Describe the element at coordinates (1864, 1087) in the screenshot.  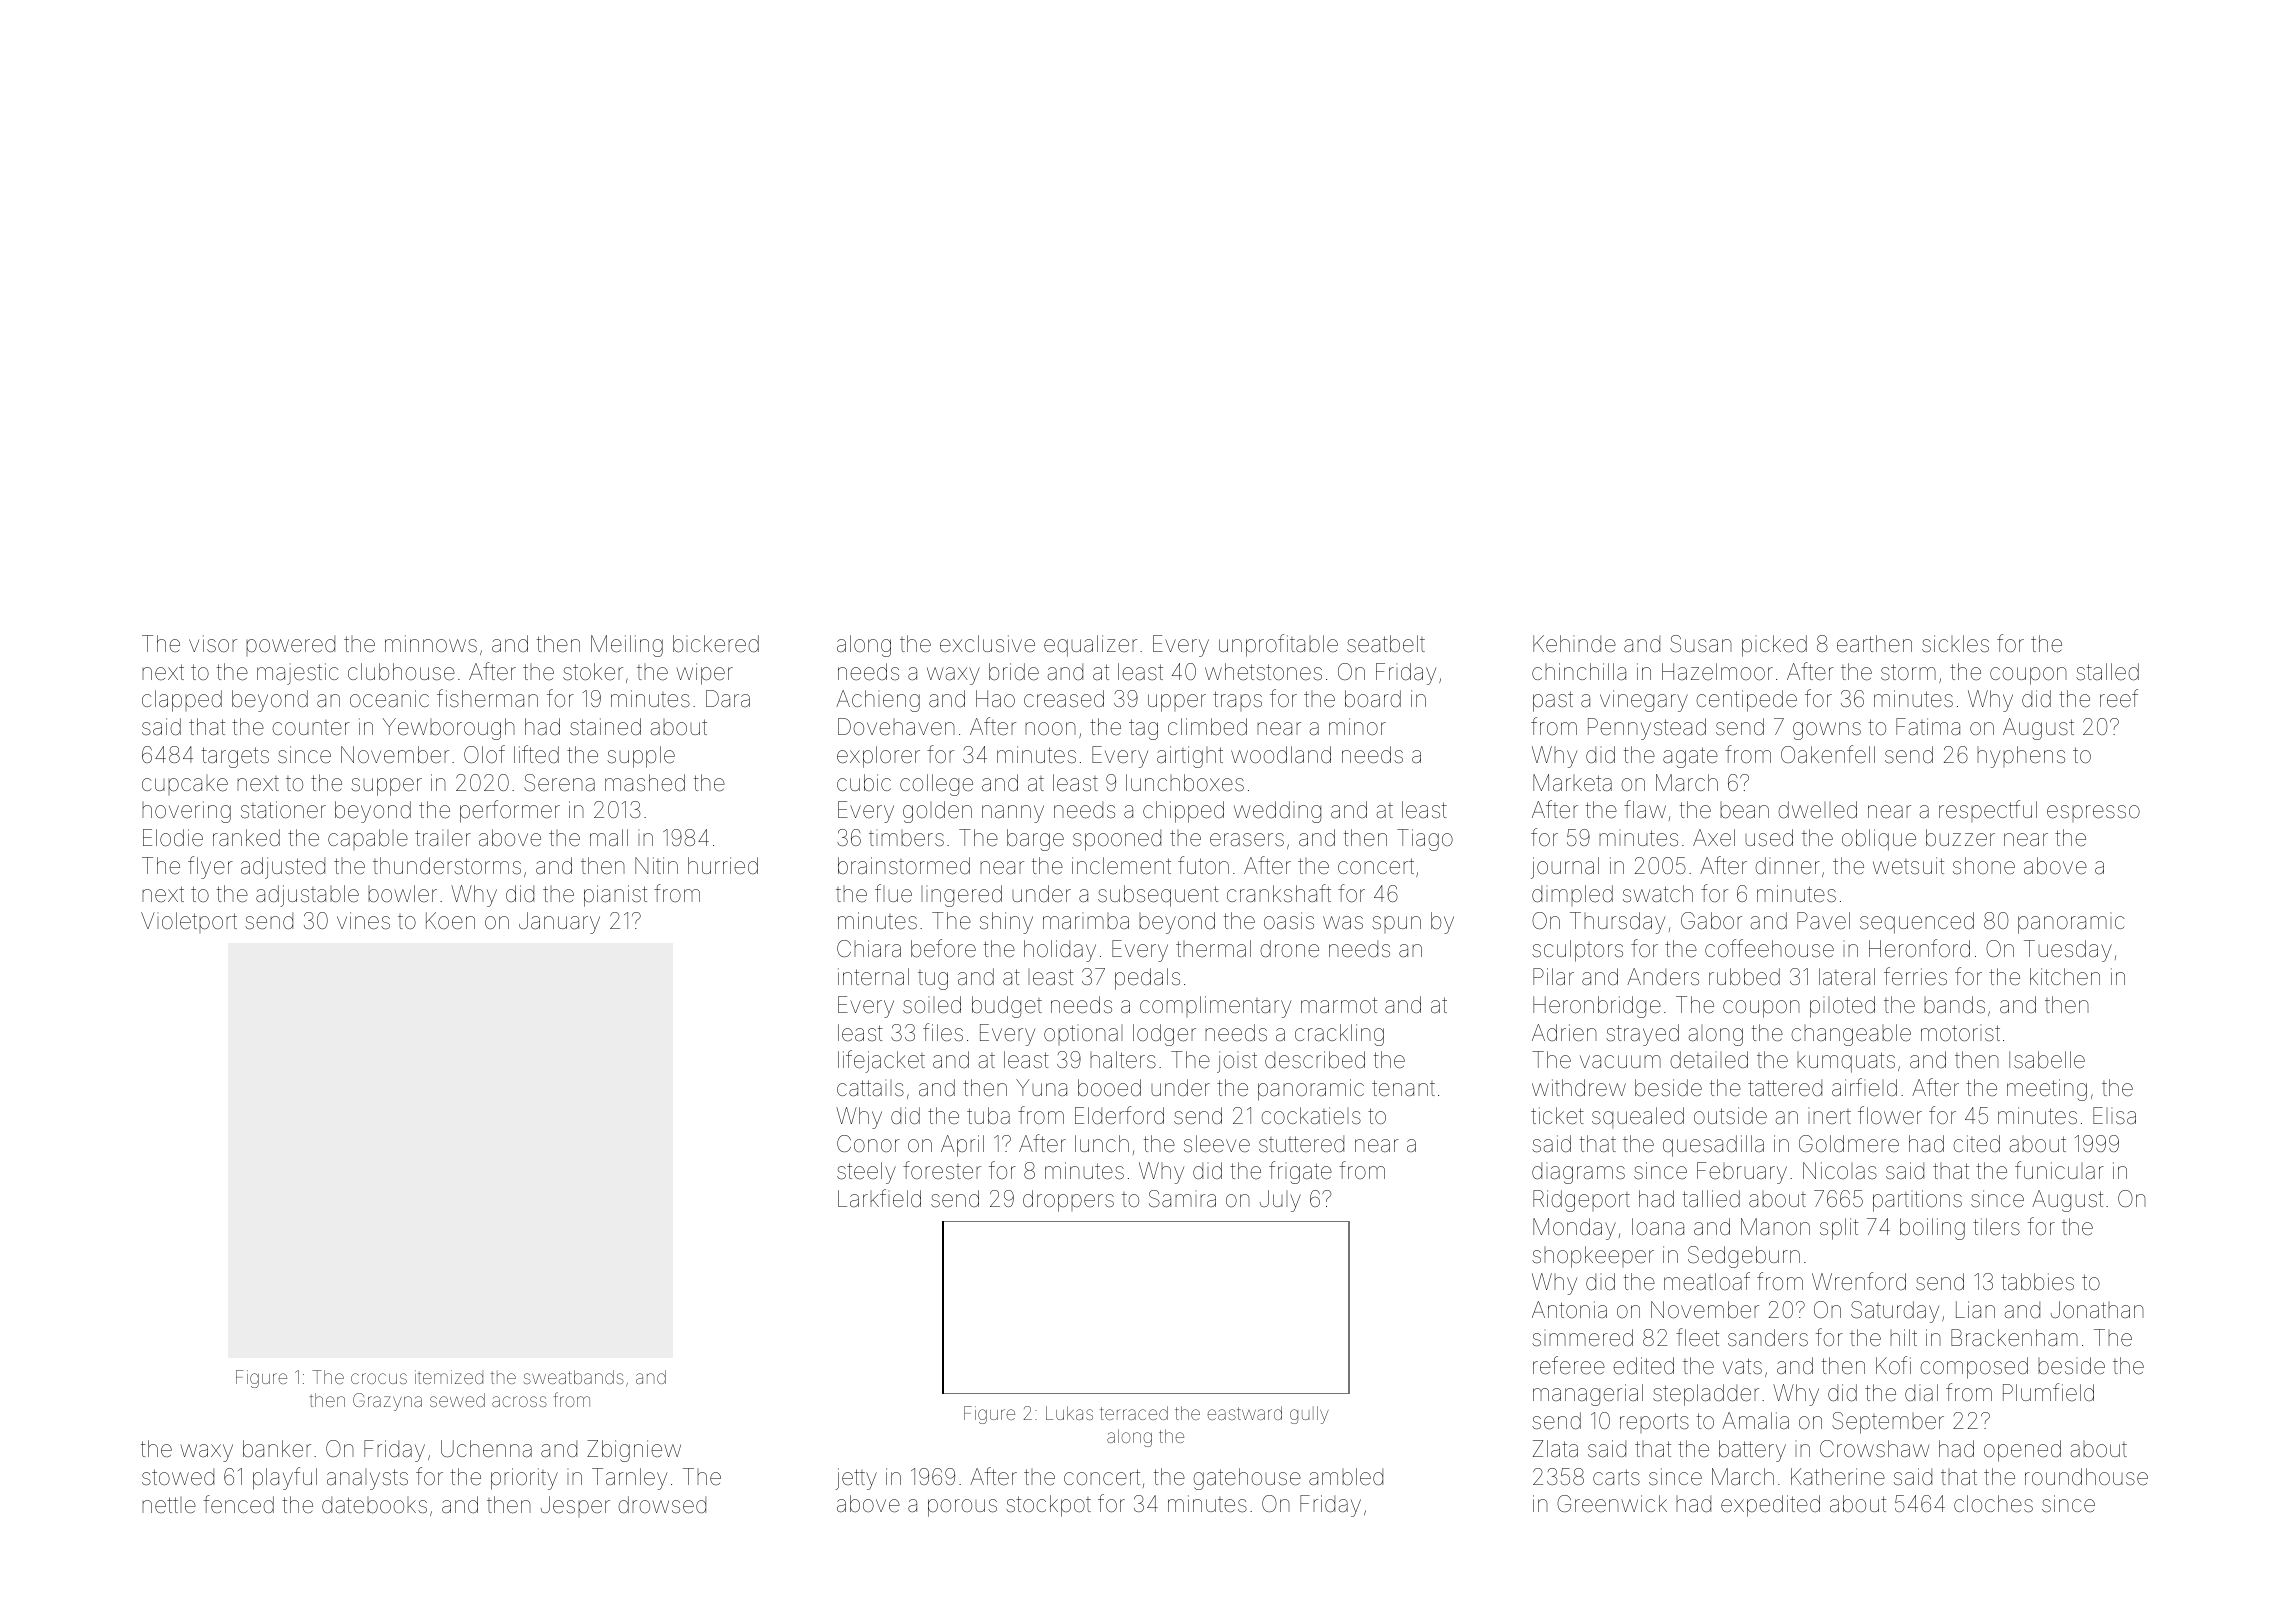
I see `airfield` at that location.
